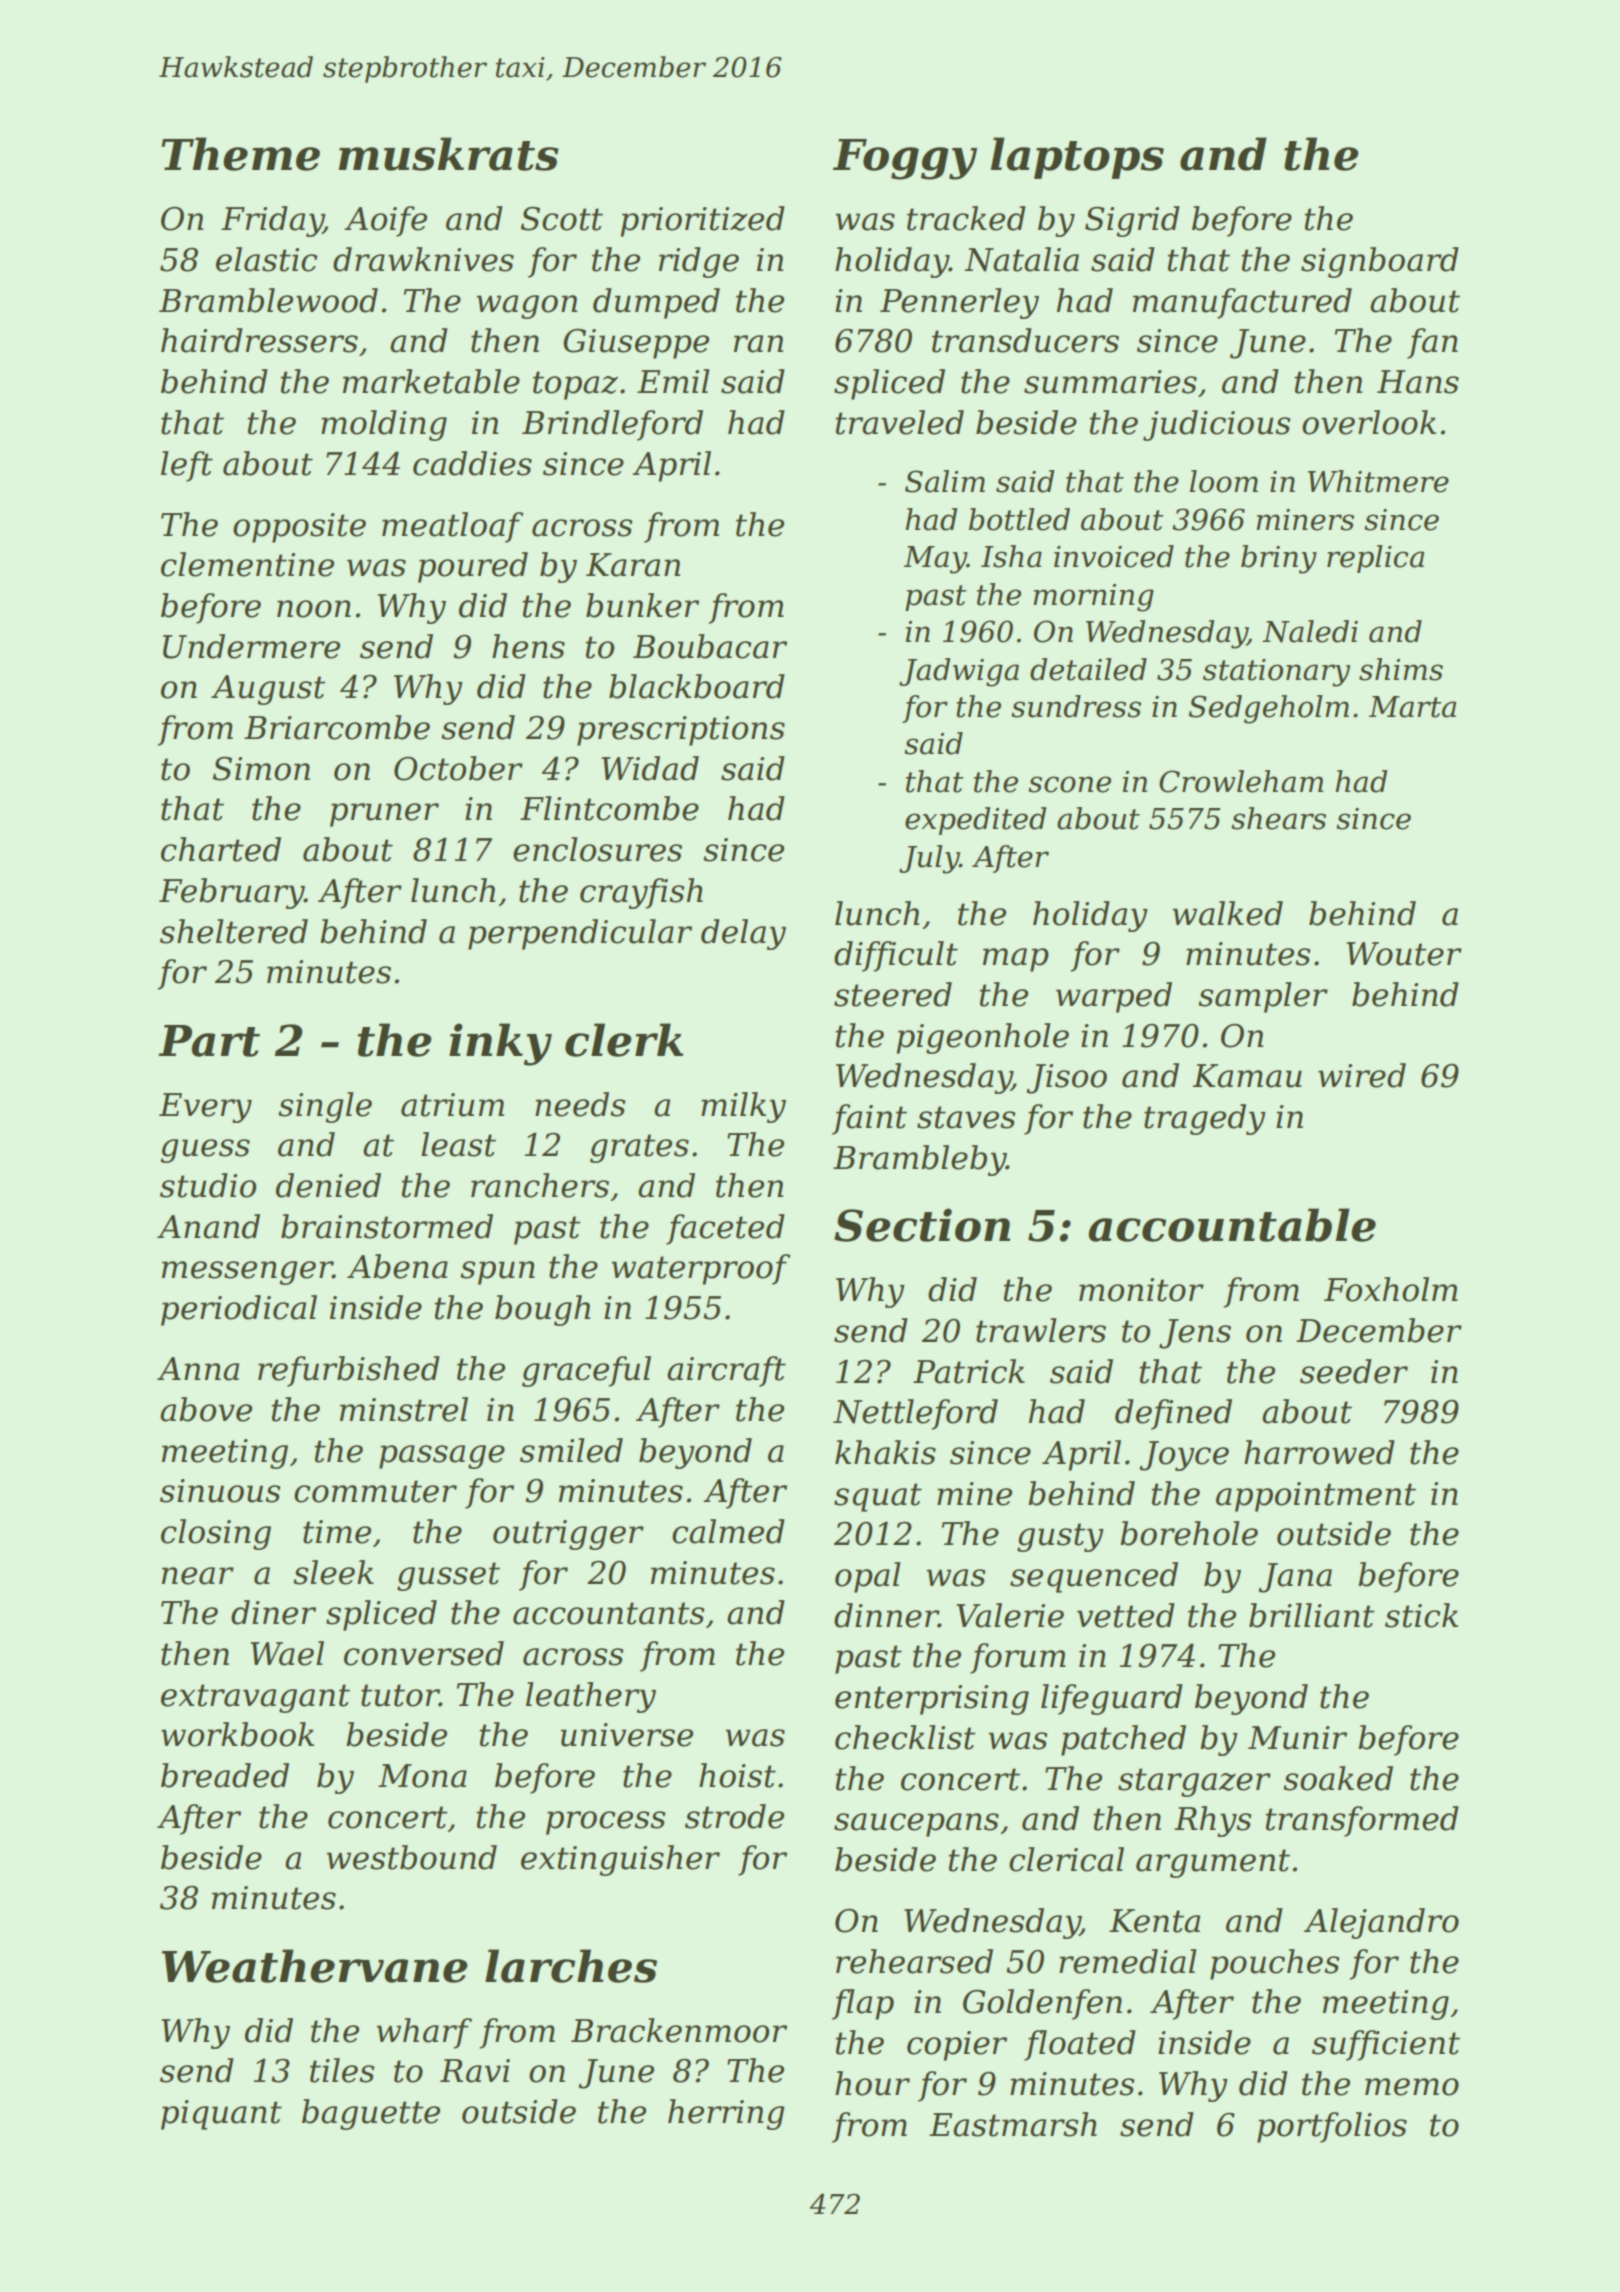 This document has height=2292, width=1620. Describe the element at coordinates (221, 2115) in the document. I see `piquant` at that location.
